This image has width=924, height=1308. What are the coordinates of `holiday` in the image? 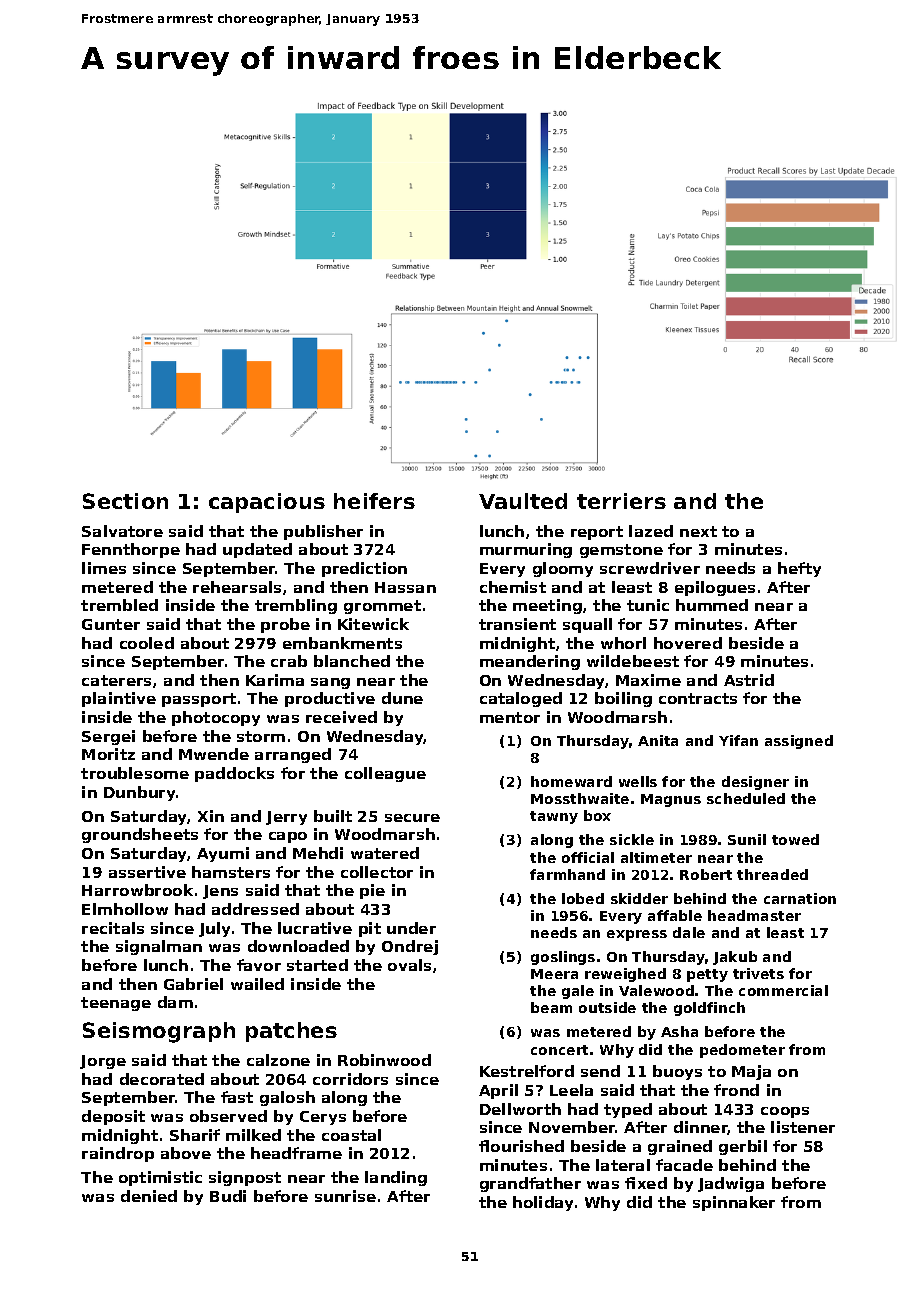 It's located at (543, 1203).
